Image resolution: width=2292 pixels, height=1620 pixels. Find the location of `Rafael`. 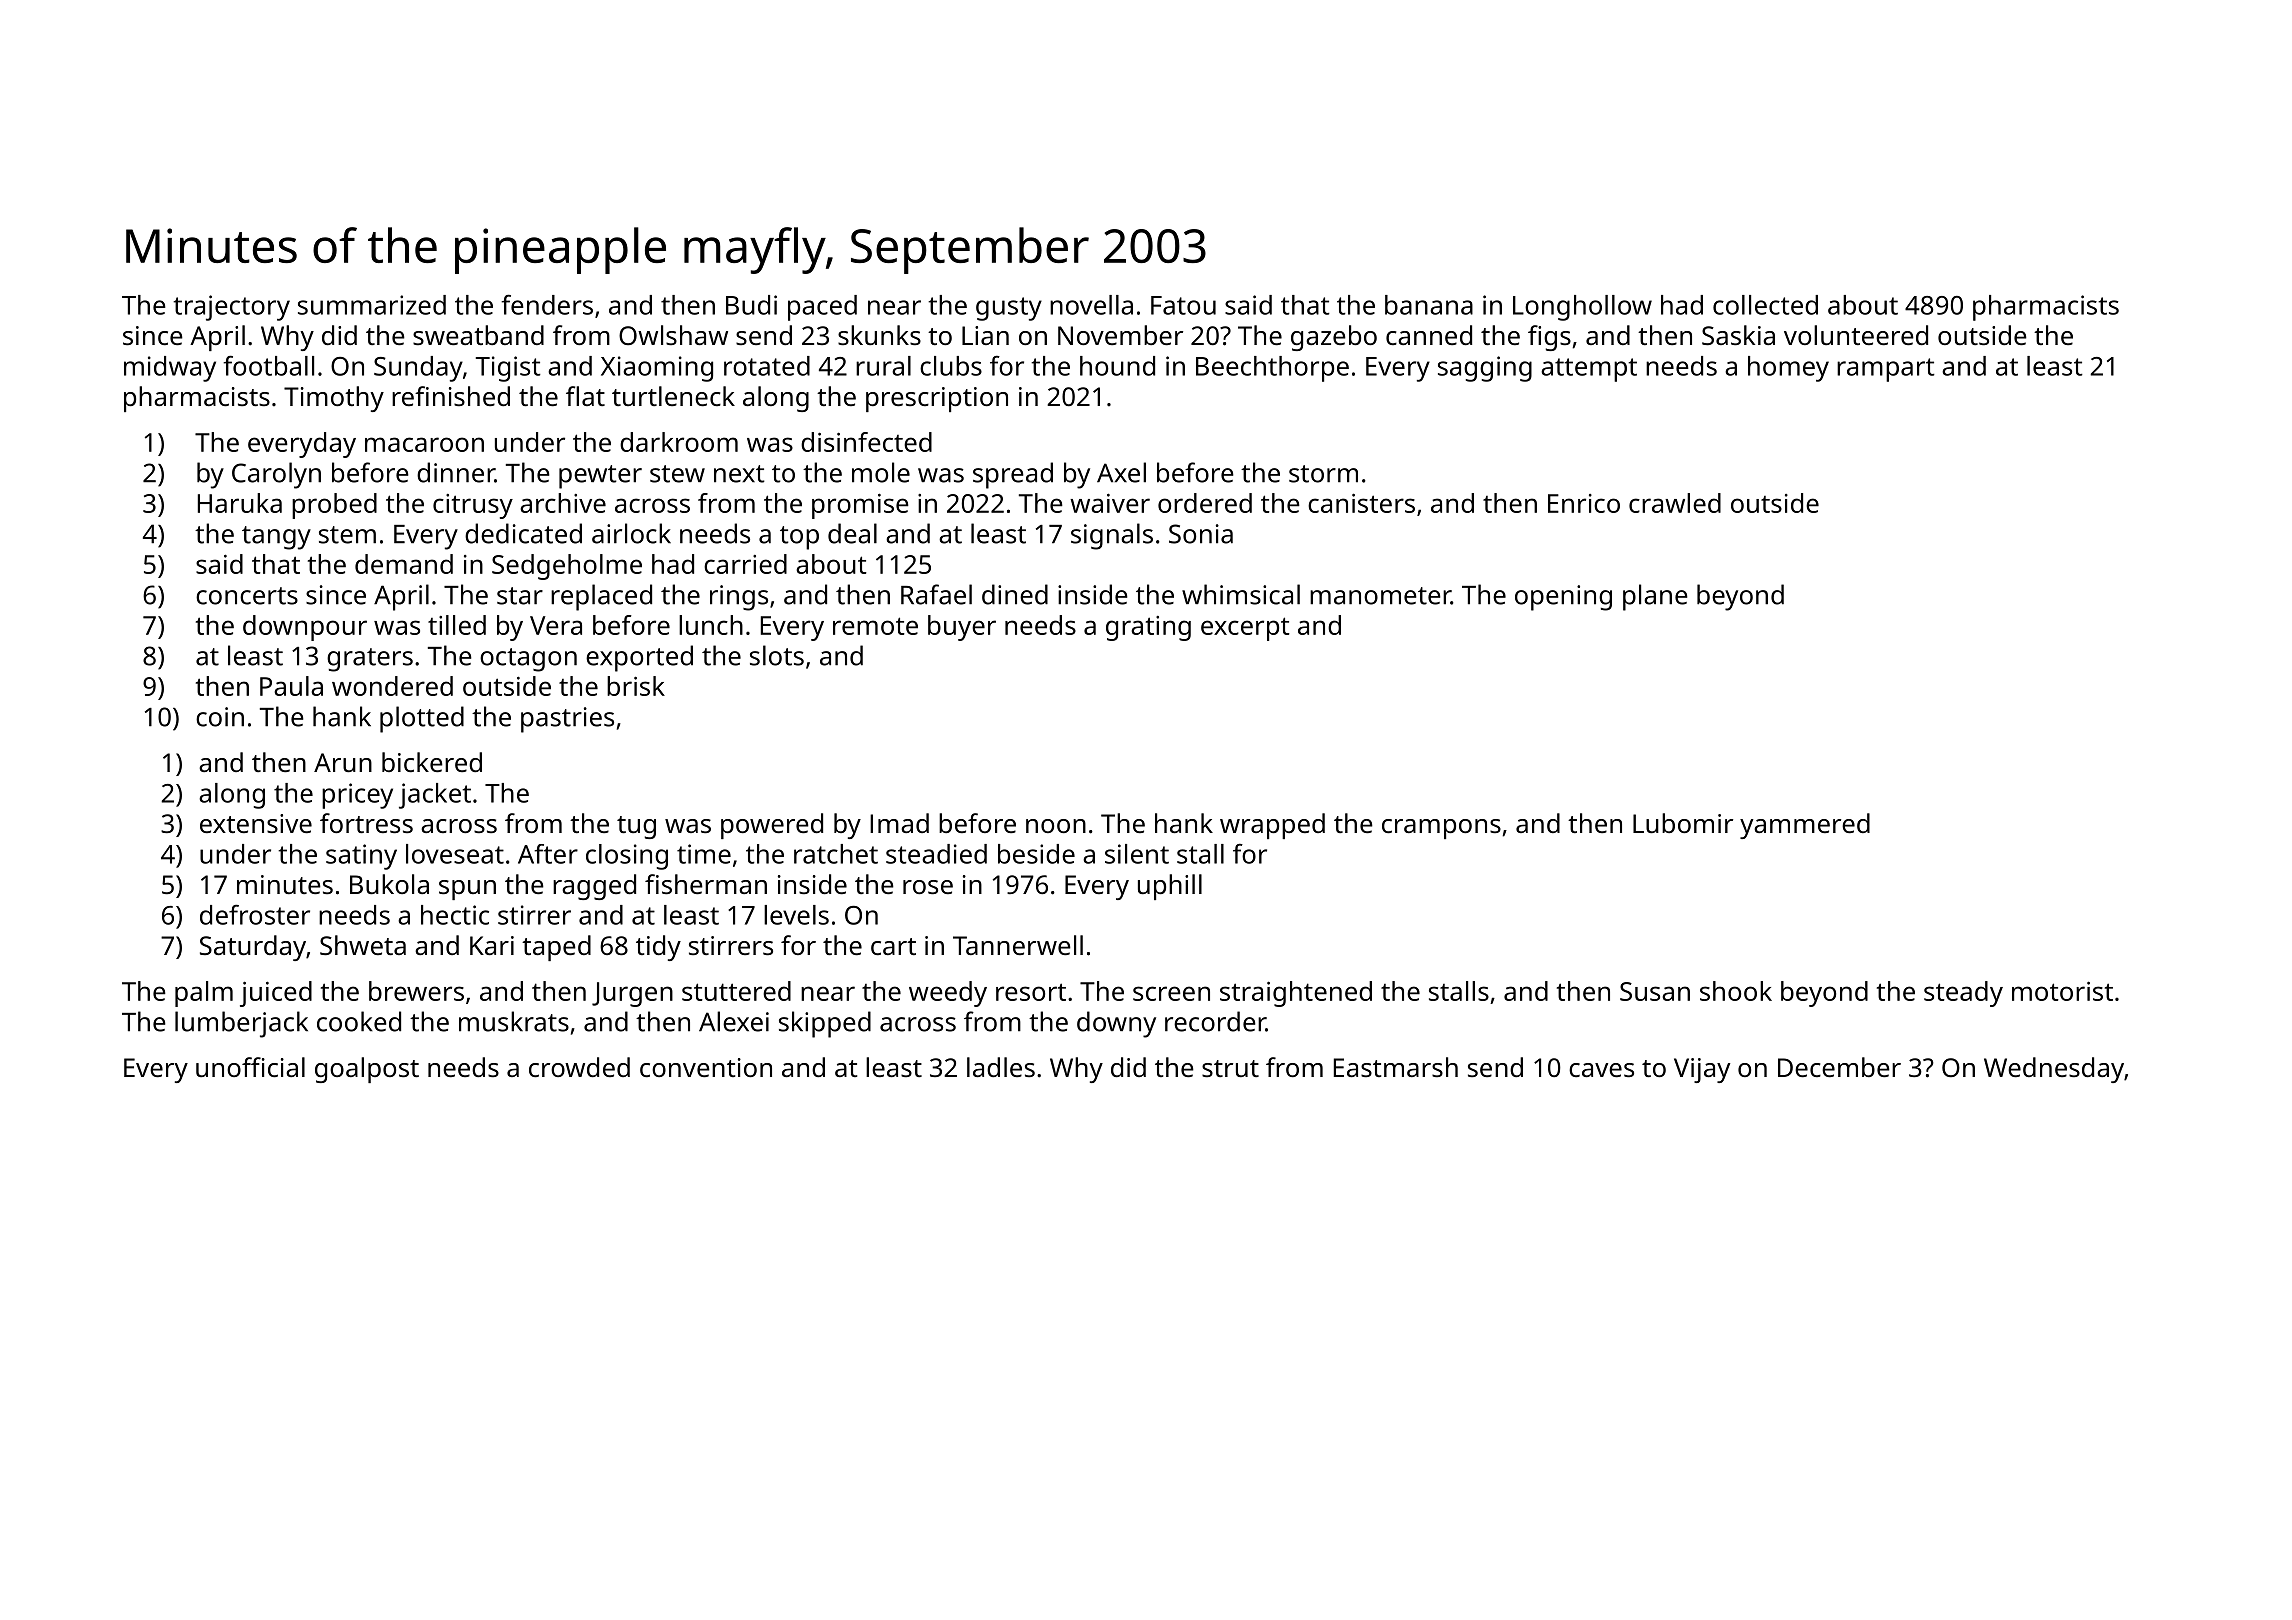

Rafael is located at coordinates (936, 594).
